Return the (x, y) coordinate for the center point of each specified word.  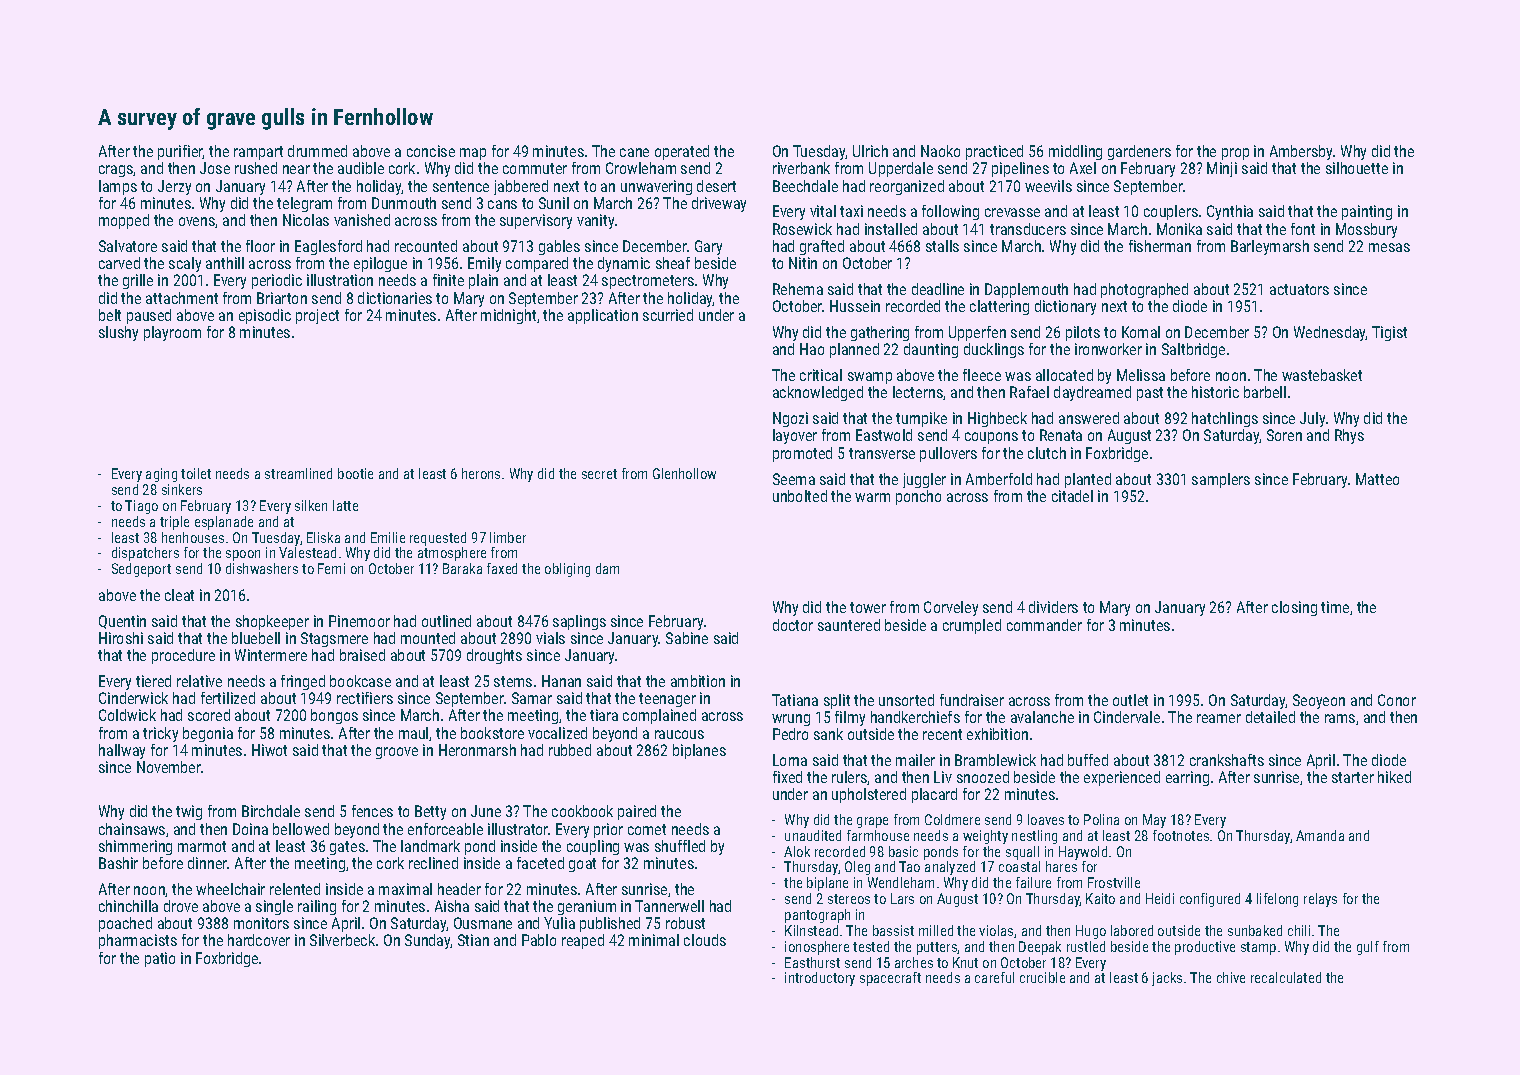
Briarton (282, 298)
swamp (870, 378)
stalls (942, 246)
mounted (428, 638)
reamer (1219, 718)
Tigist (1389, 333)
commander (1044, 625)
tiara (604, 715)
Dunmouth (404, 203)
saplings (579, 622)
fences (372, 811)
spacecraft (890, 979)
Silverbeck (342, 940)
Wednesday (1330, 333)
